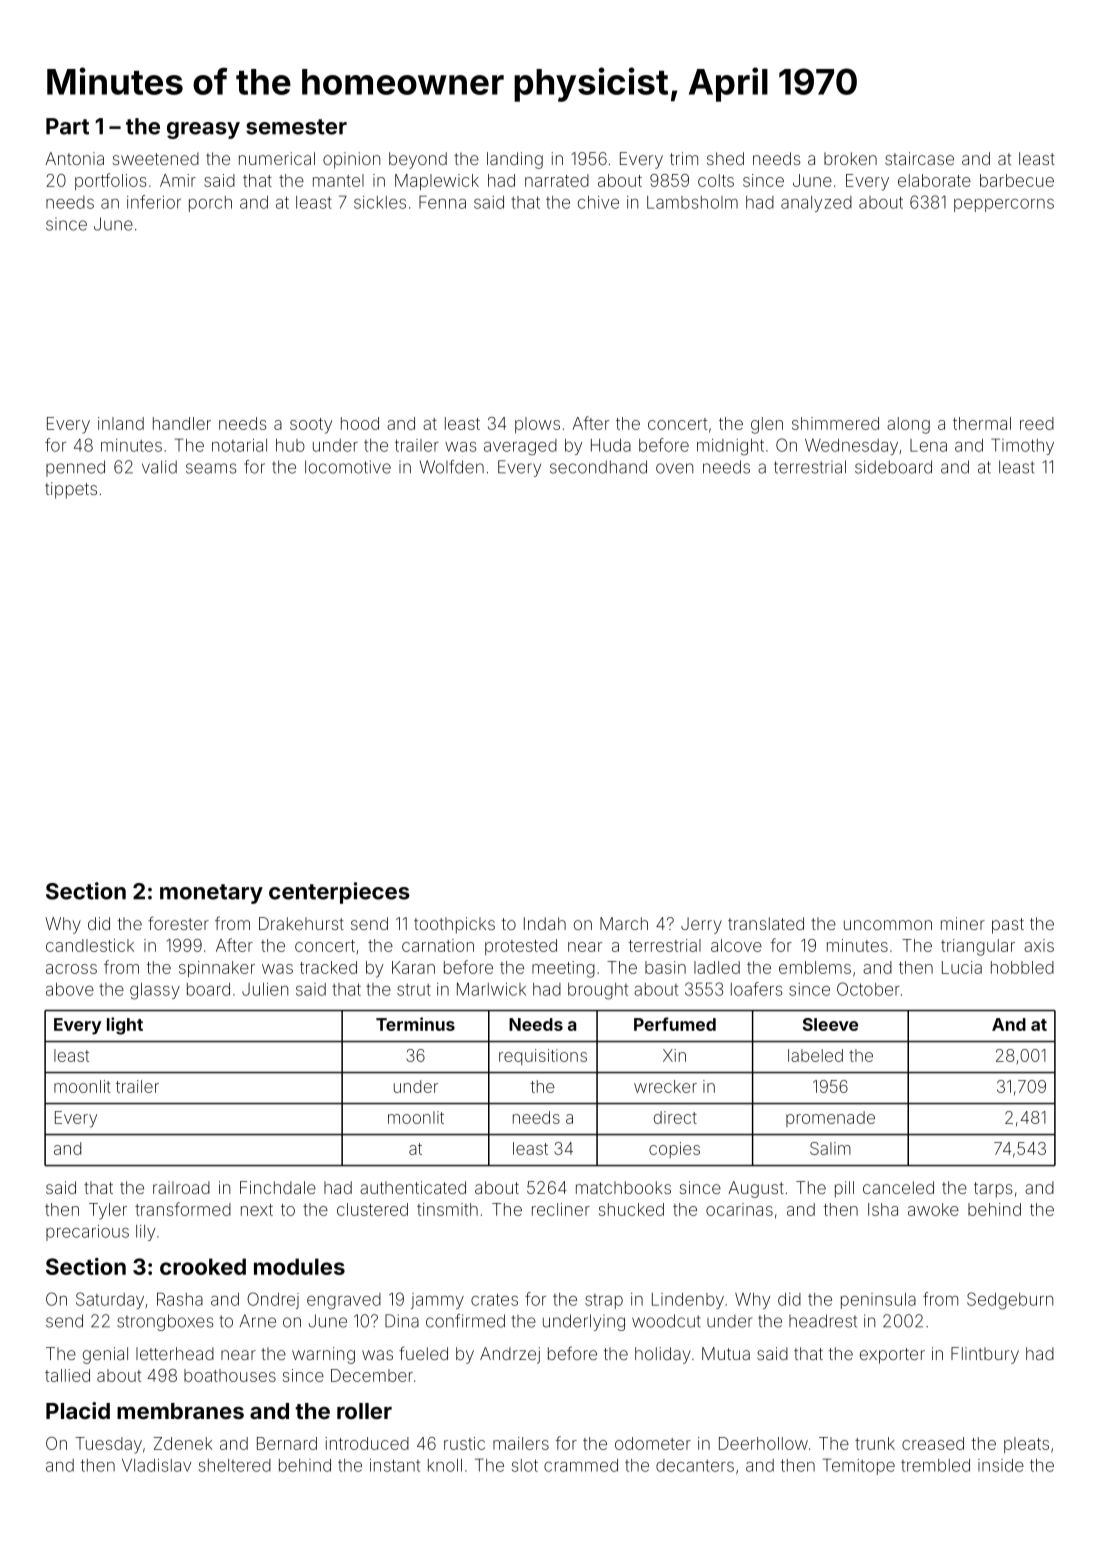 The width and height of the document is (1100, 1556). Describe the element at coordinates (154, 202) in the document. I see `inferior` at that location.
